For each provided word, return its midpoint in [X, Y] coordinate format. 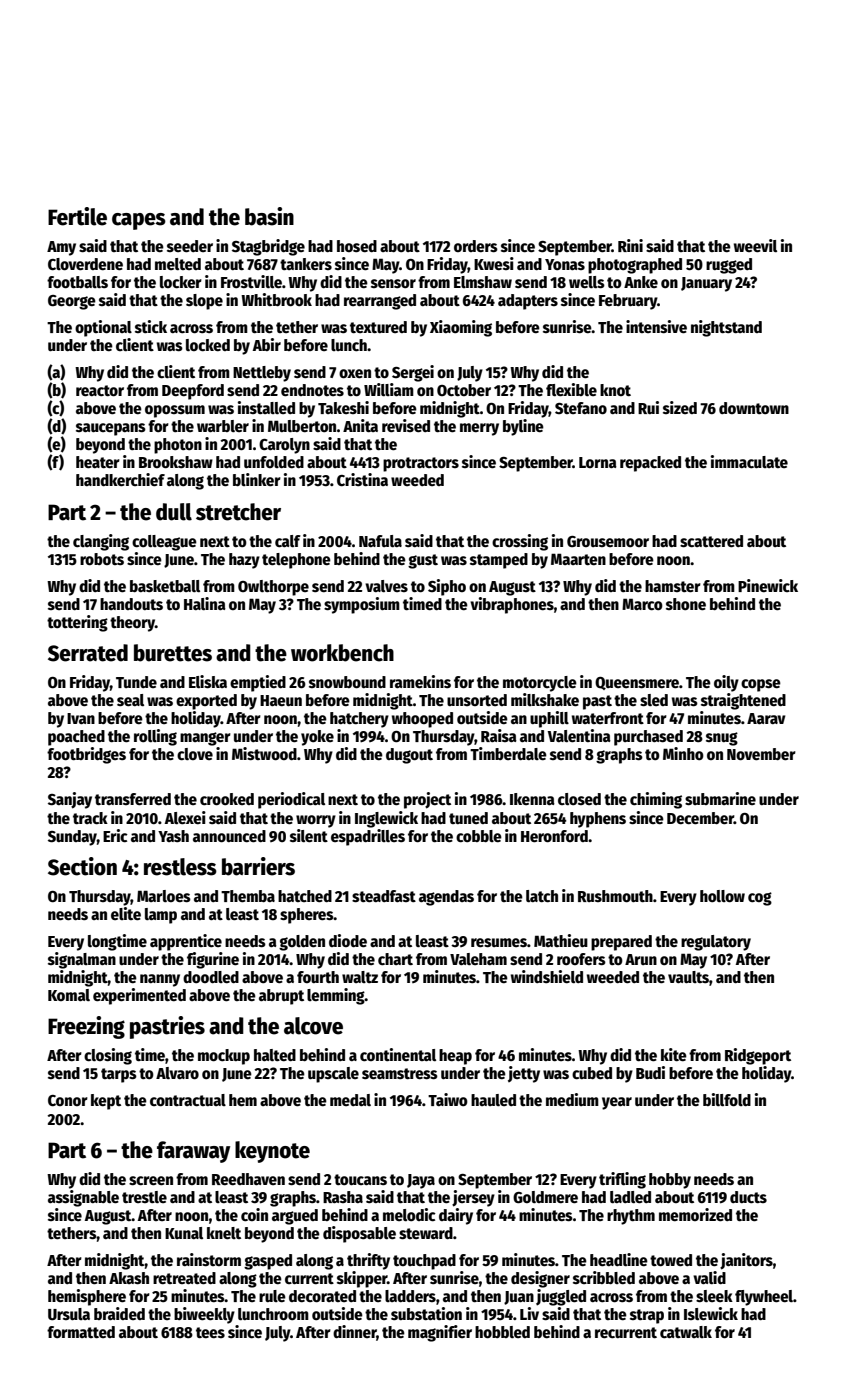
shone [686, 604]
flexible [571, 390]
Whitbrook [276, 299]
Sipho [447, 587]
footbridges [86, 755]
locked [208, 345]
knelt [224, 1233]
